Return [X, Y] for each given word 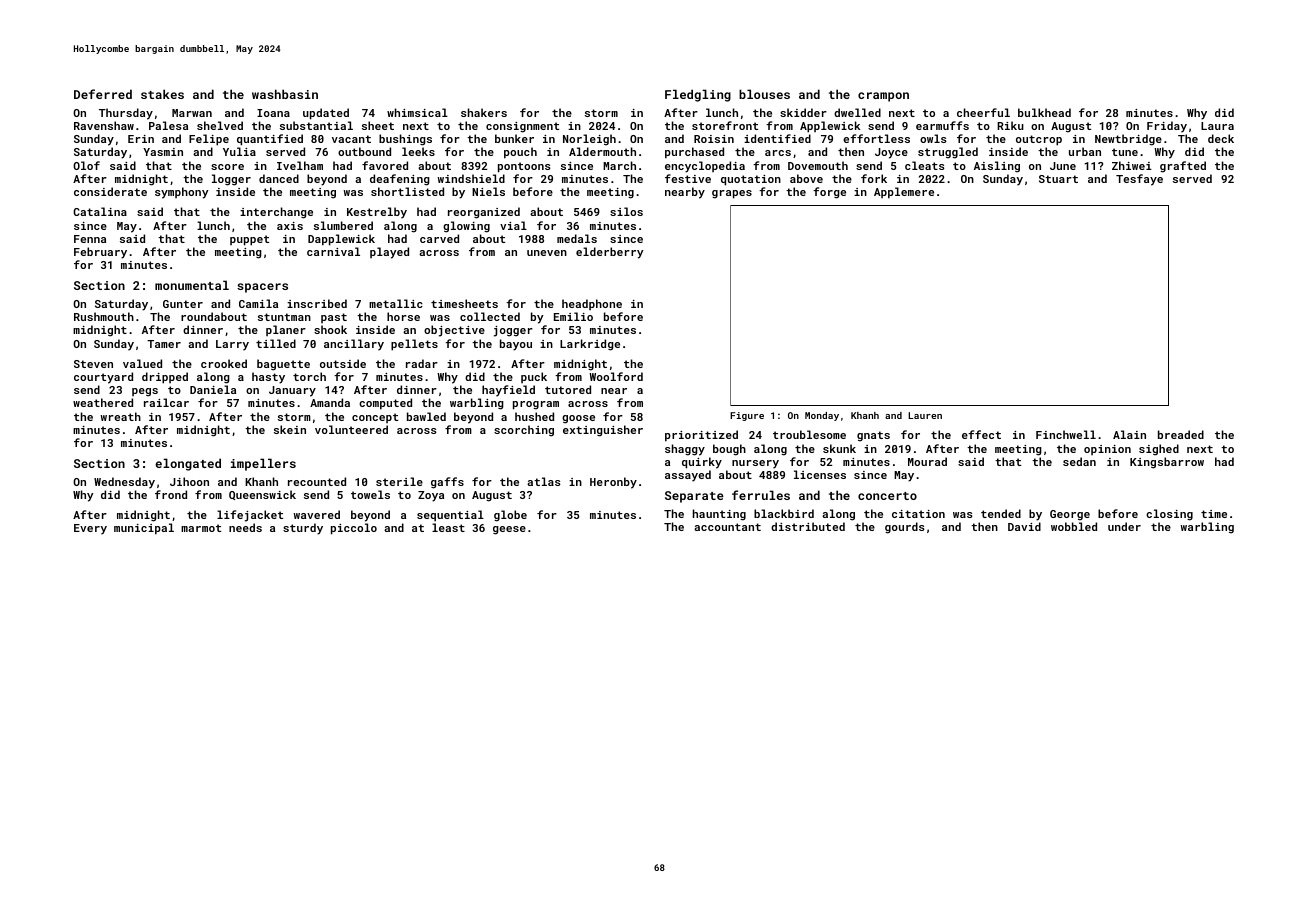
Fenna [90, 239]
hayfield [508, 391]
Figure [747, 416]
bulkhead [1044, 112]
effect [981, 434]
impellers [263, 464]
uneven [547, 253]
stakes [162, 94]
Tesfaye [1139, 180]
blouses [764, 94]
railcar [166, 402]
